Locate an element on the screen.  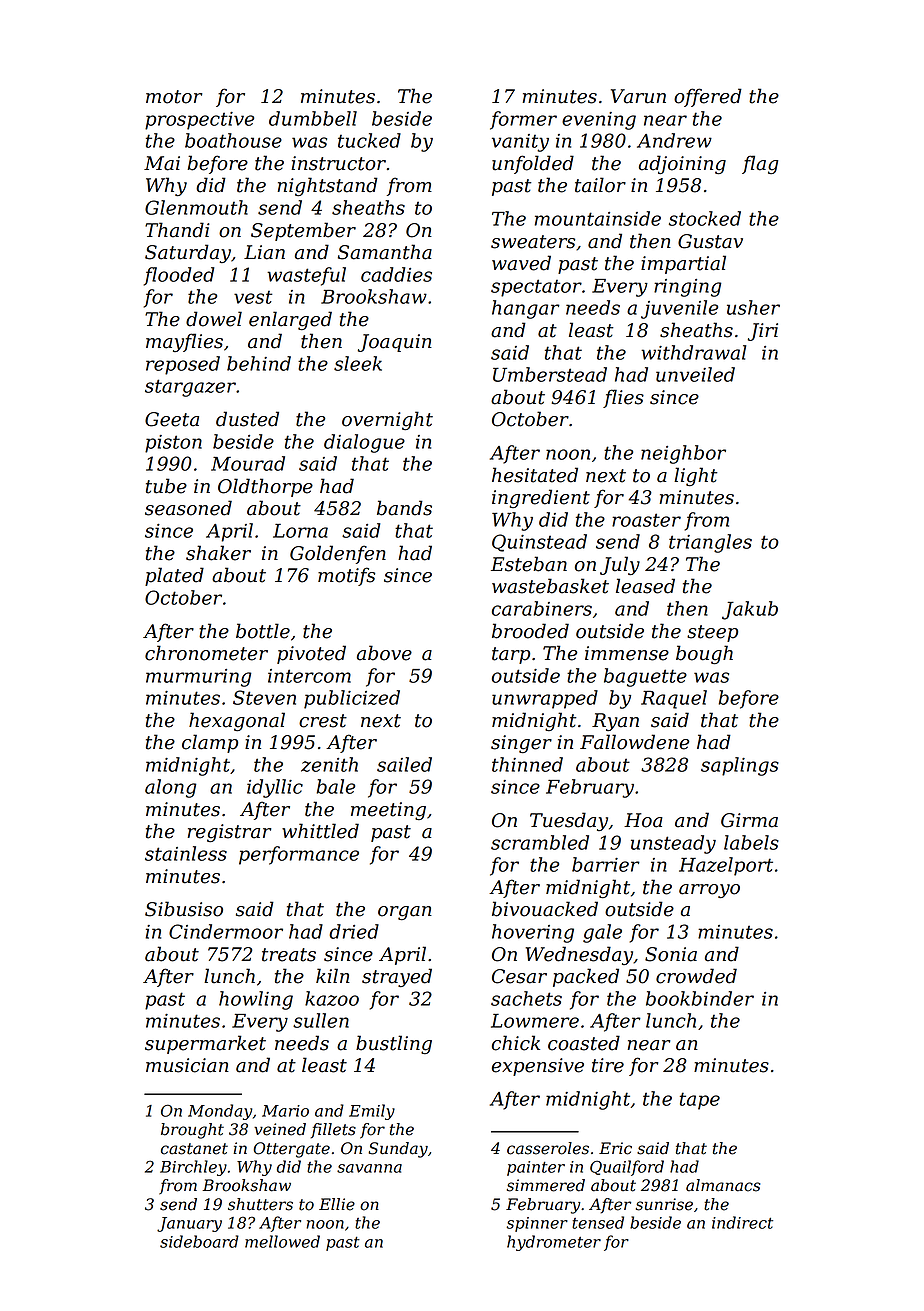
tape is located at coordinates (700, 1101).
